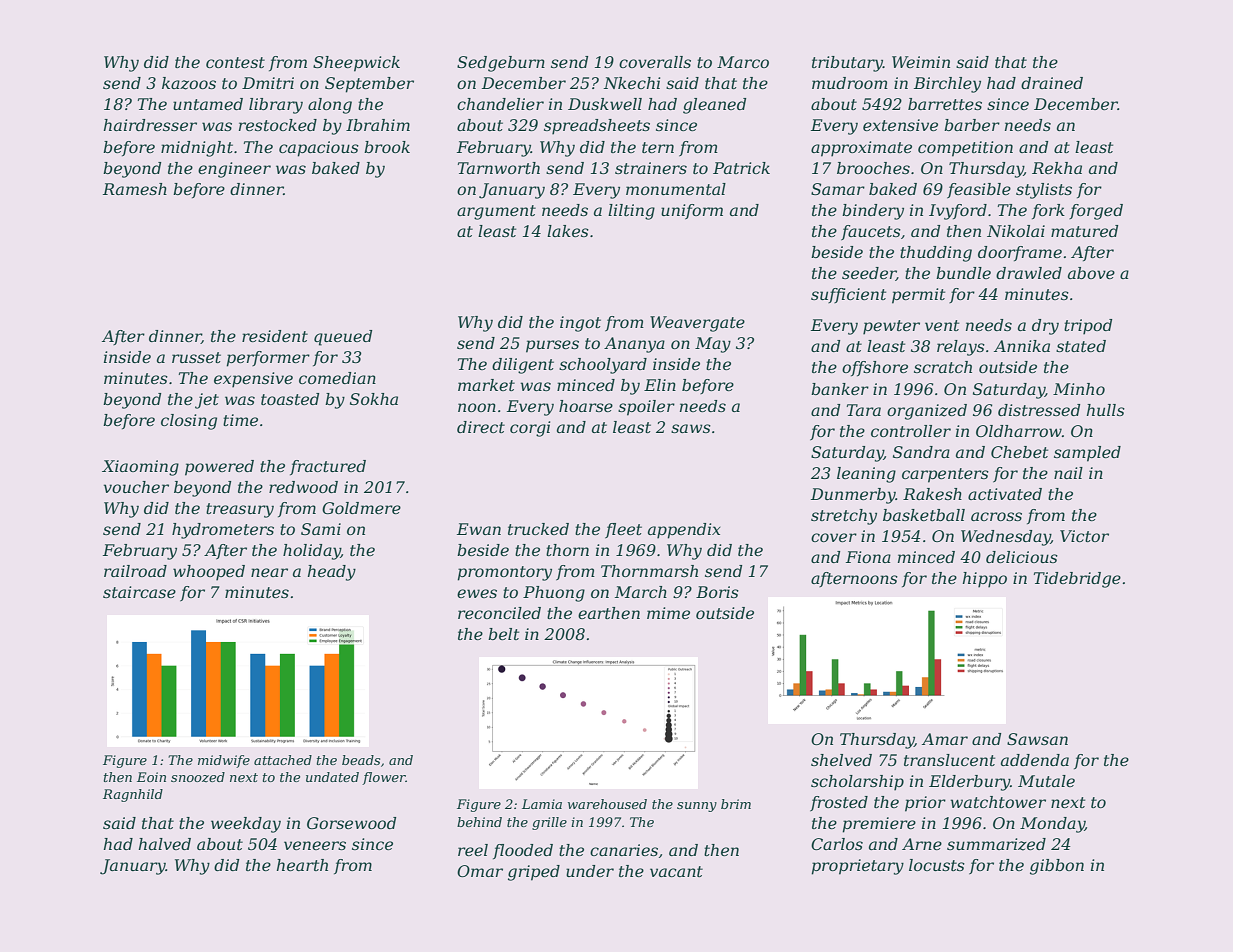 This document has width=1233, height=952. What do you see at coordinates (1077, 580) in the document?
I see `Tidebridge` at bounding box center [1077, 580].
